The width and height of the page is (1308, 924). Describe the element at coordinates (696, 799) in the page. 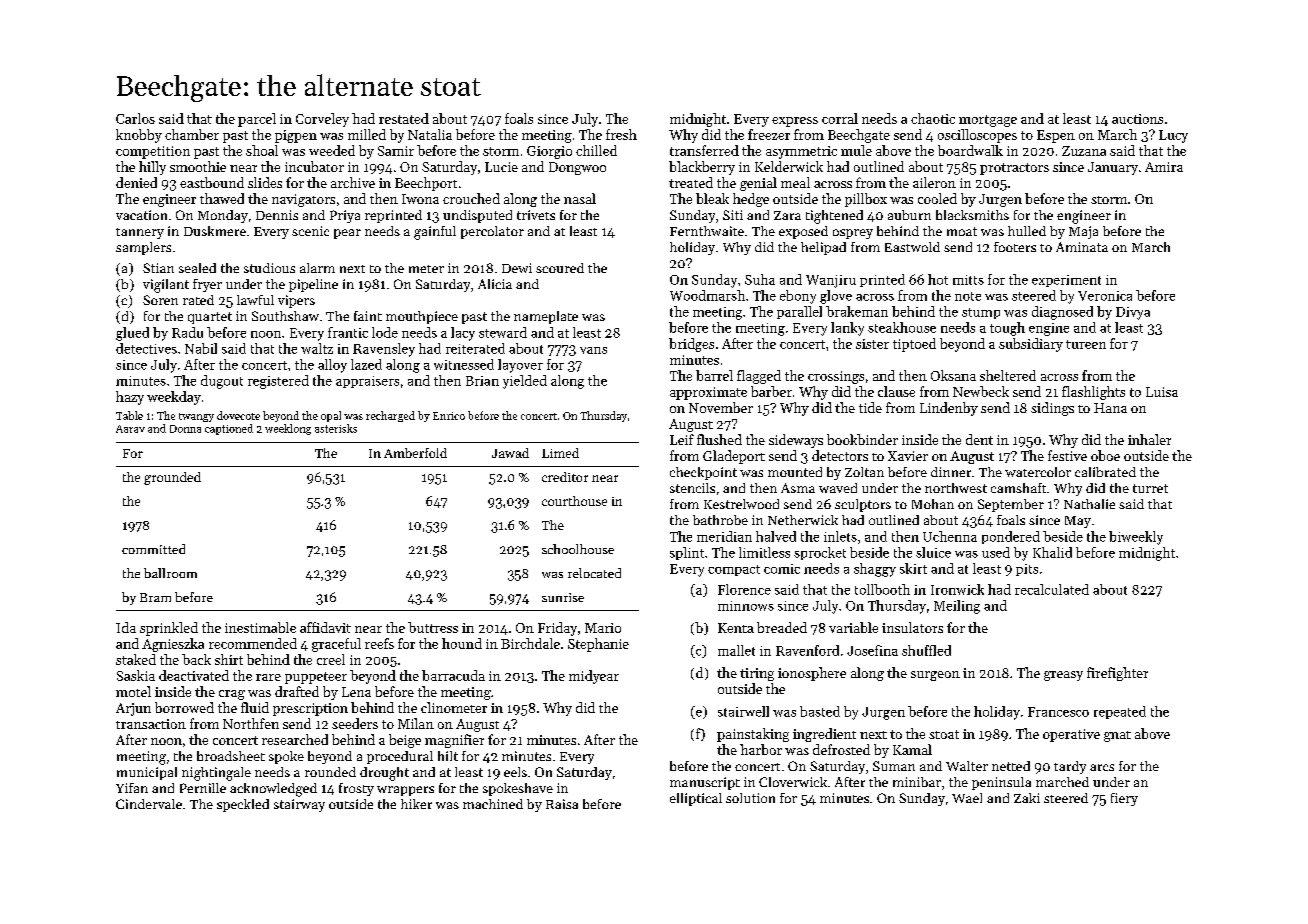

I see `elliptical` at that location.
